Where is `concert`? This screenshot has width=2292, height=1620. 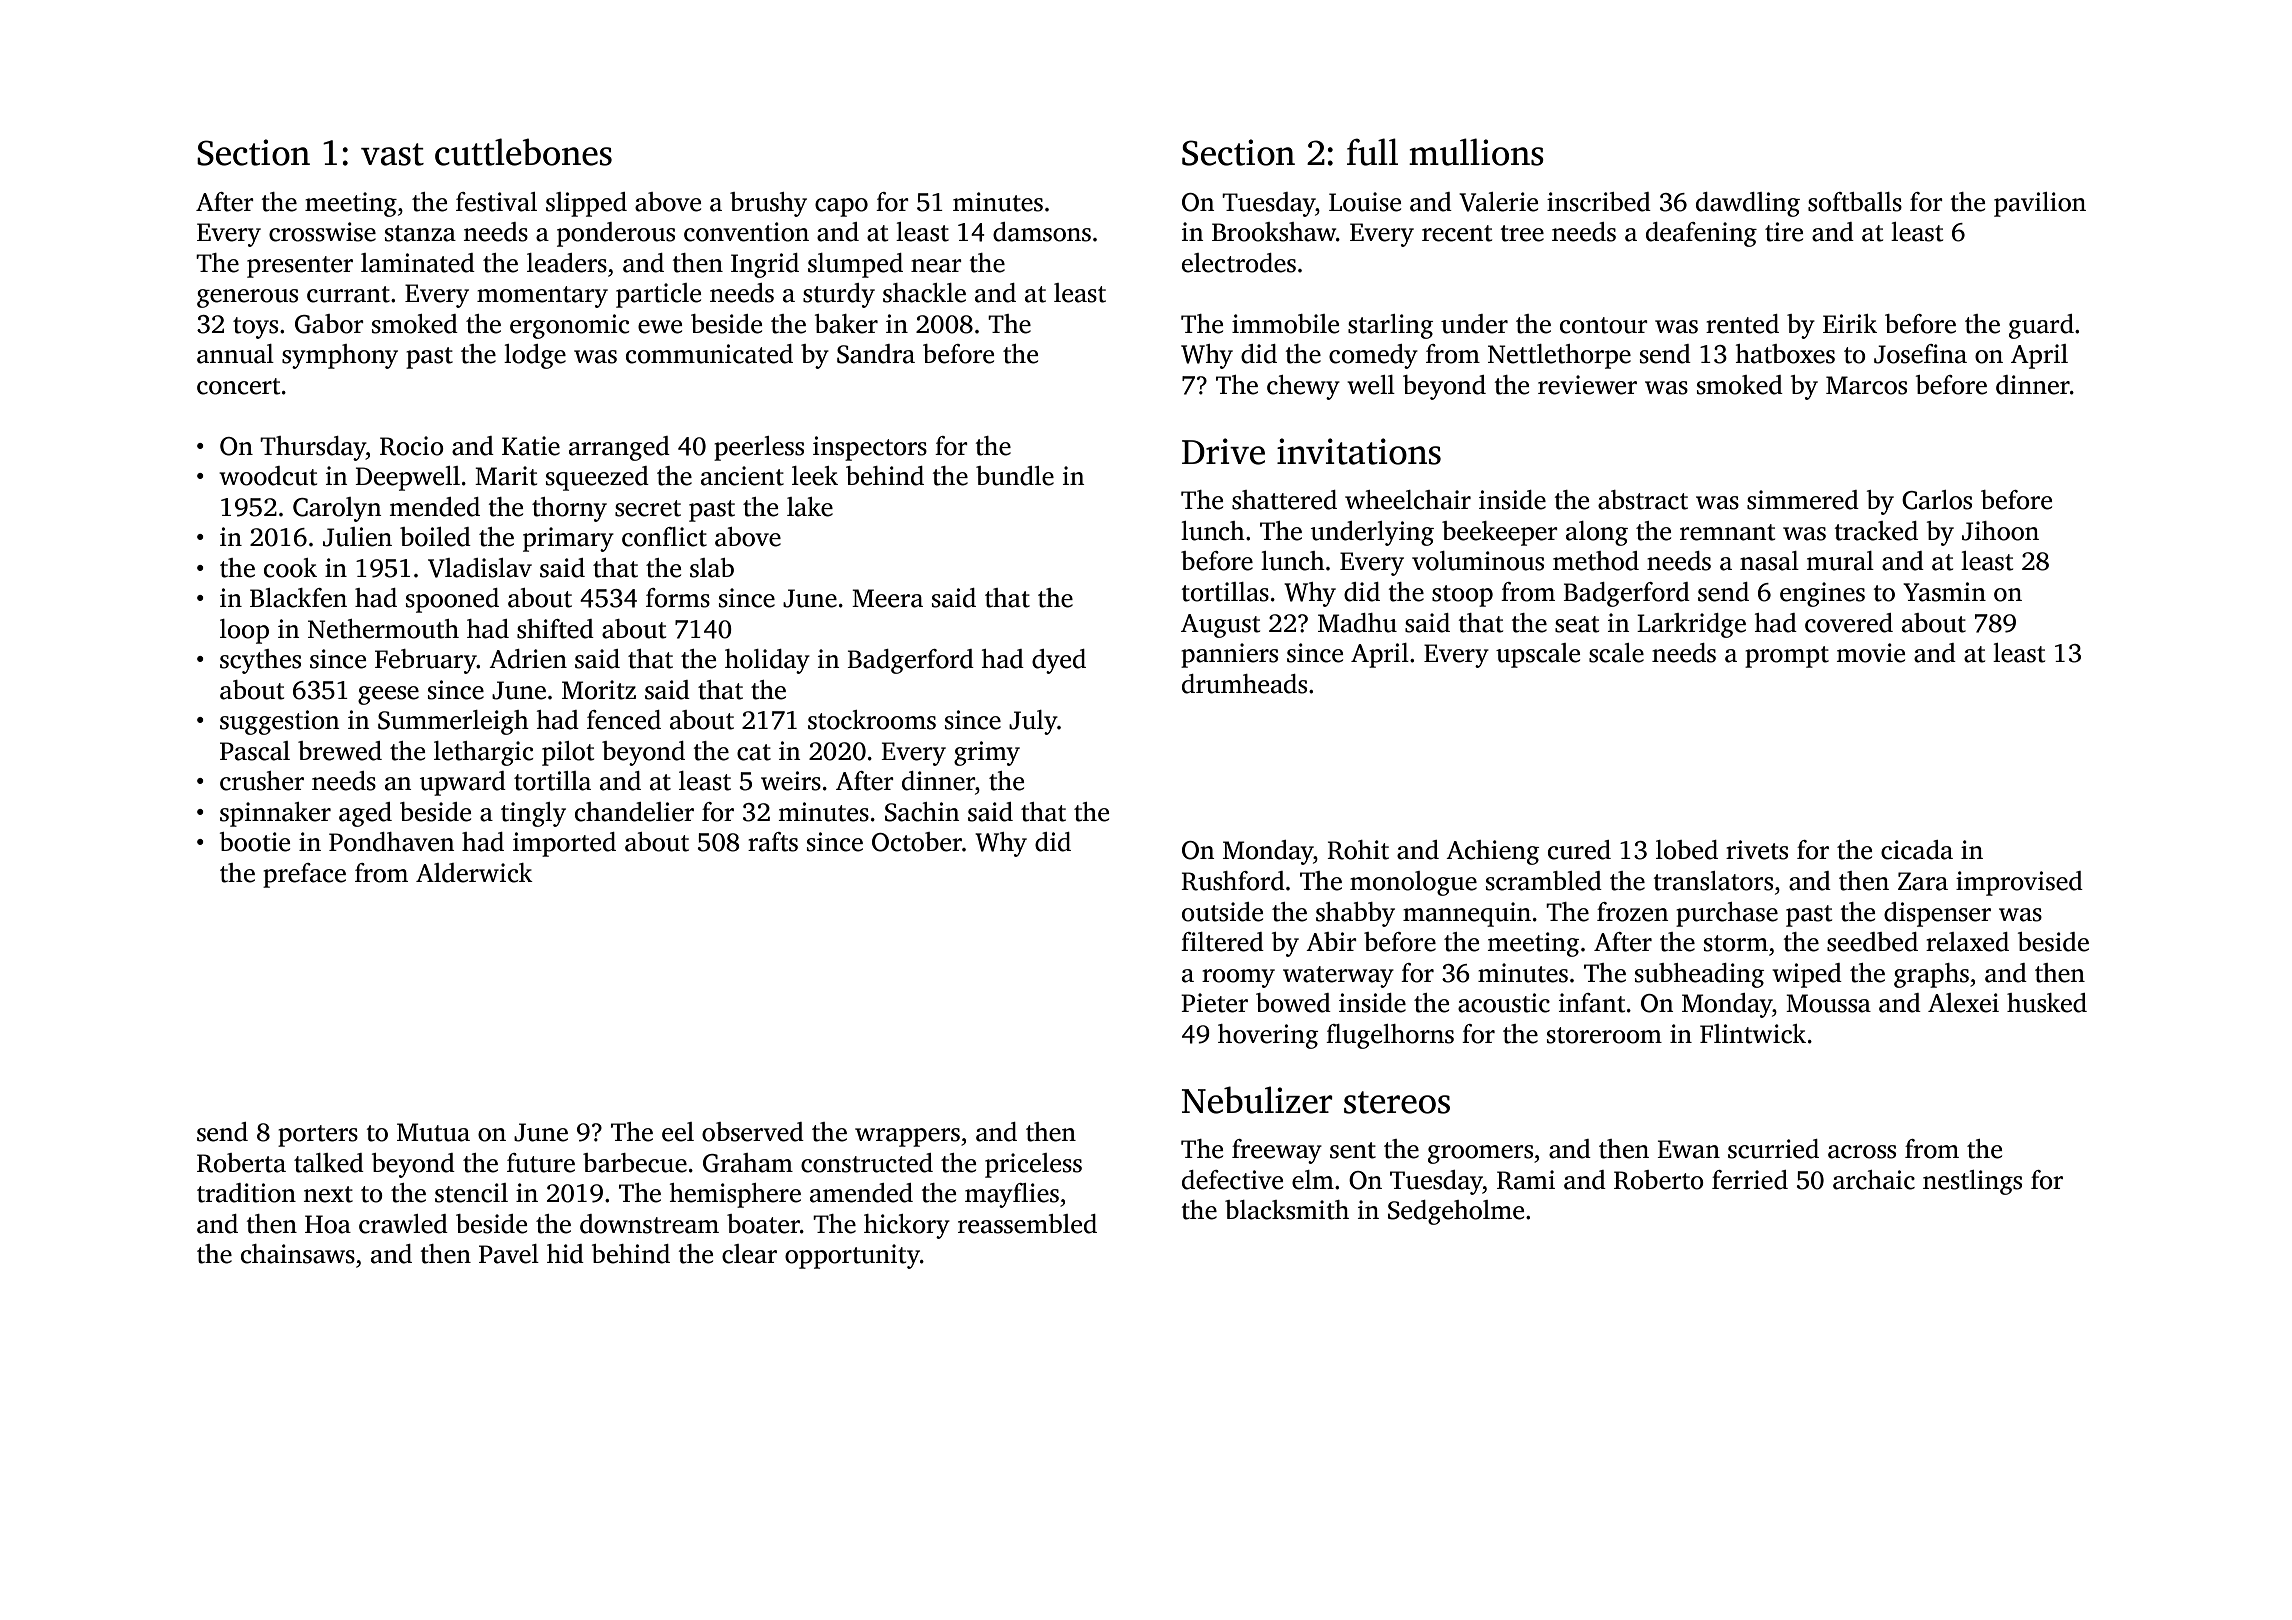 concert is located at coordinates (238, 386).
